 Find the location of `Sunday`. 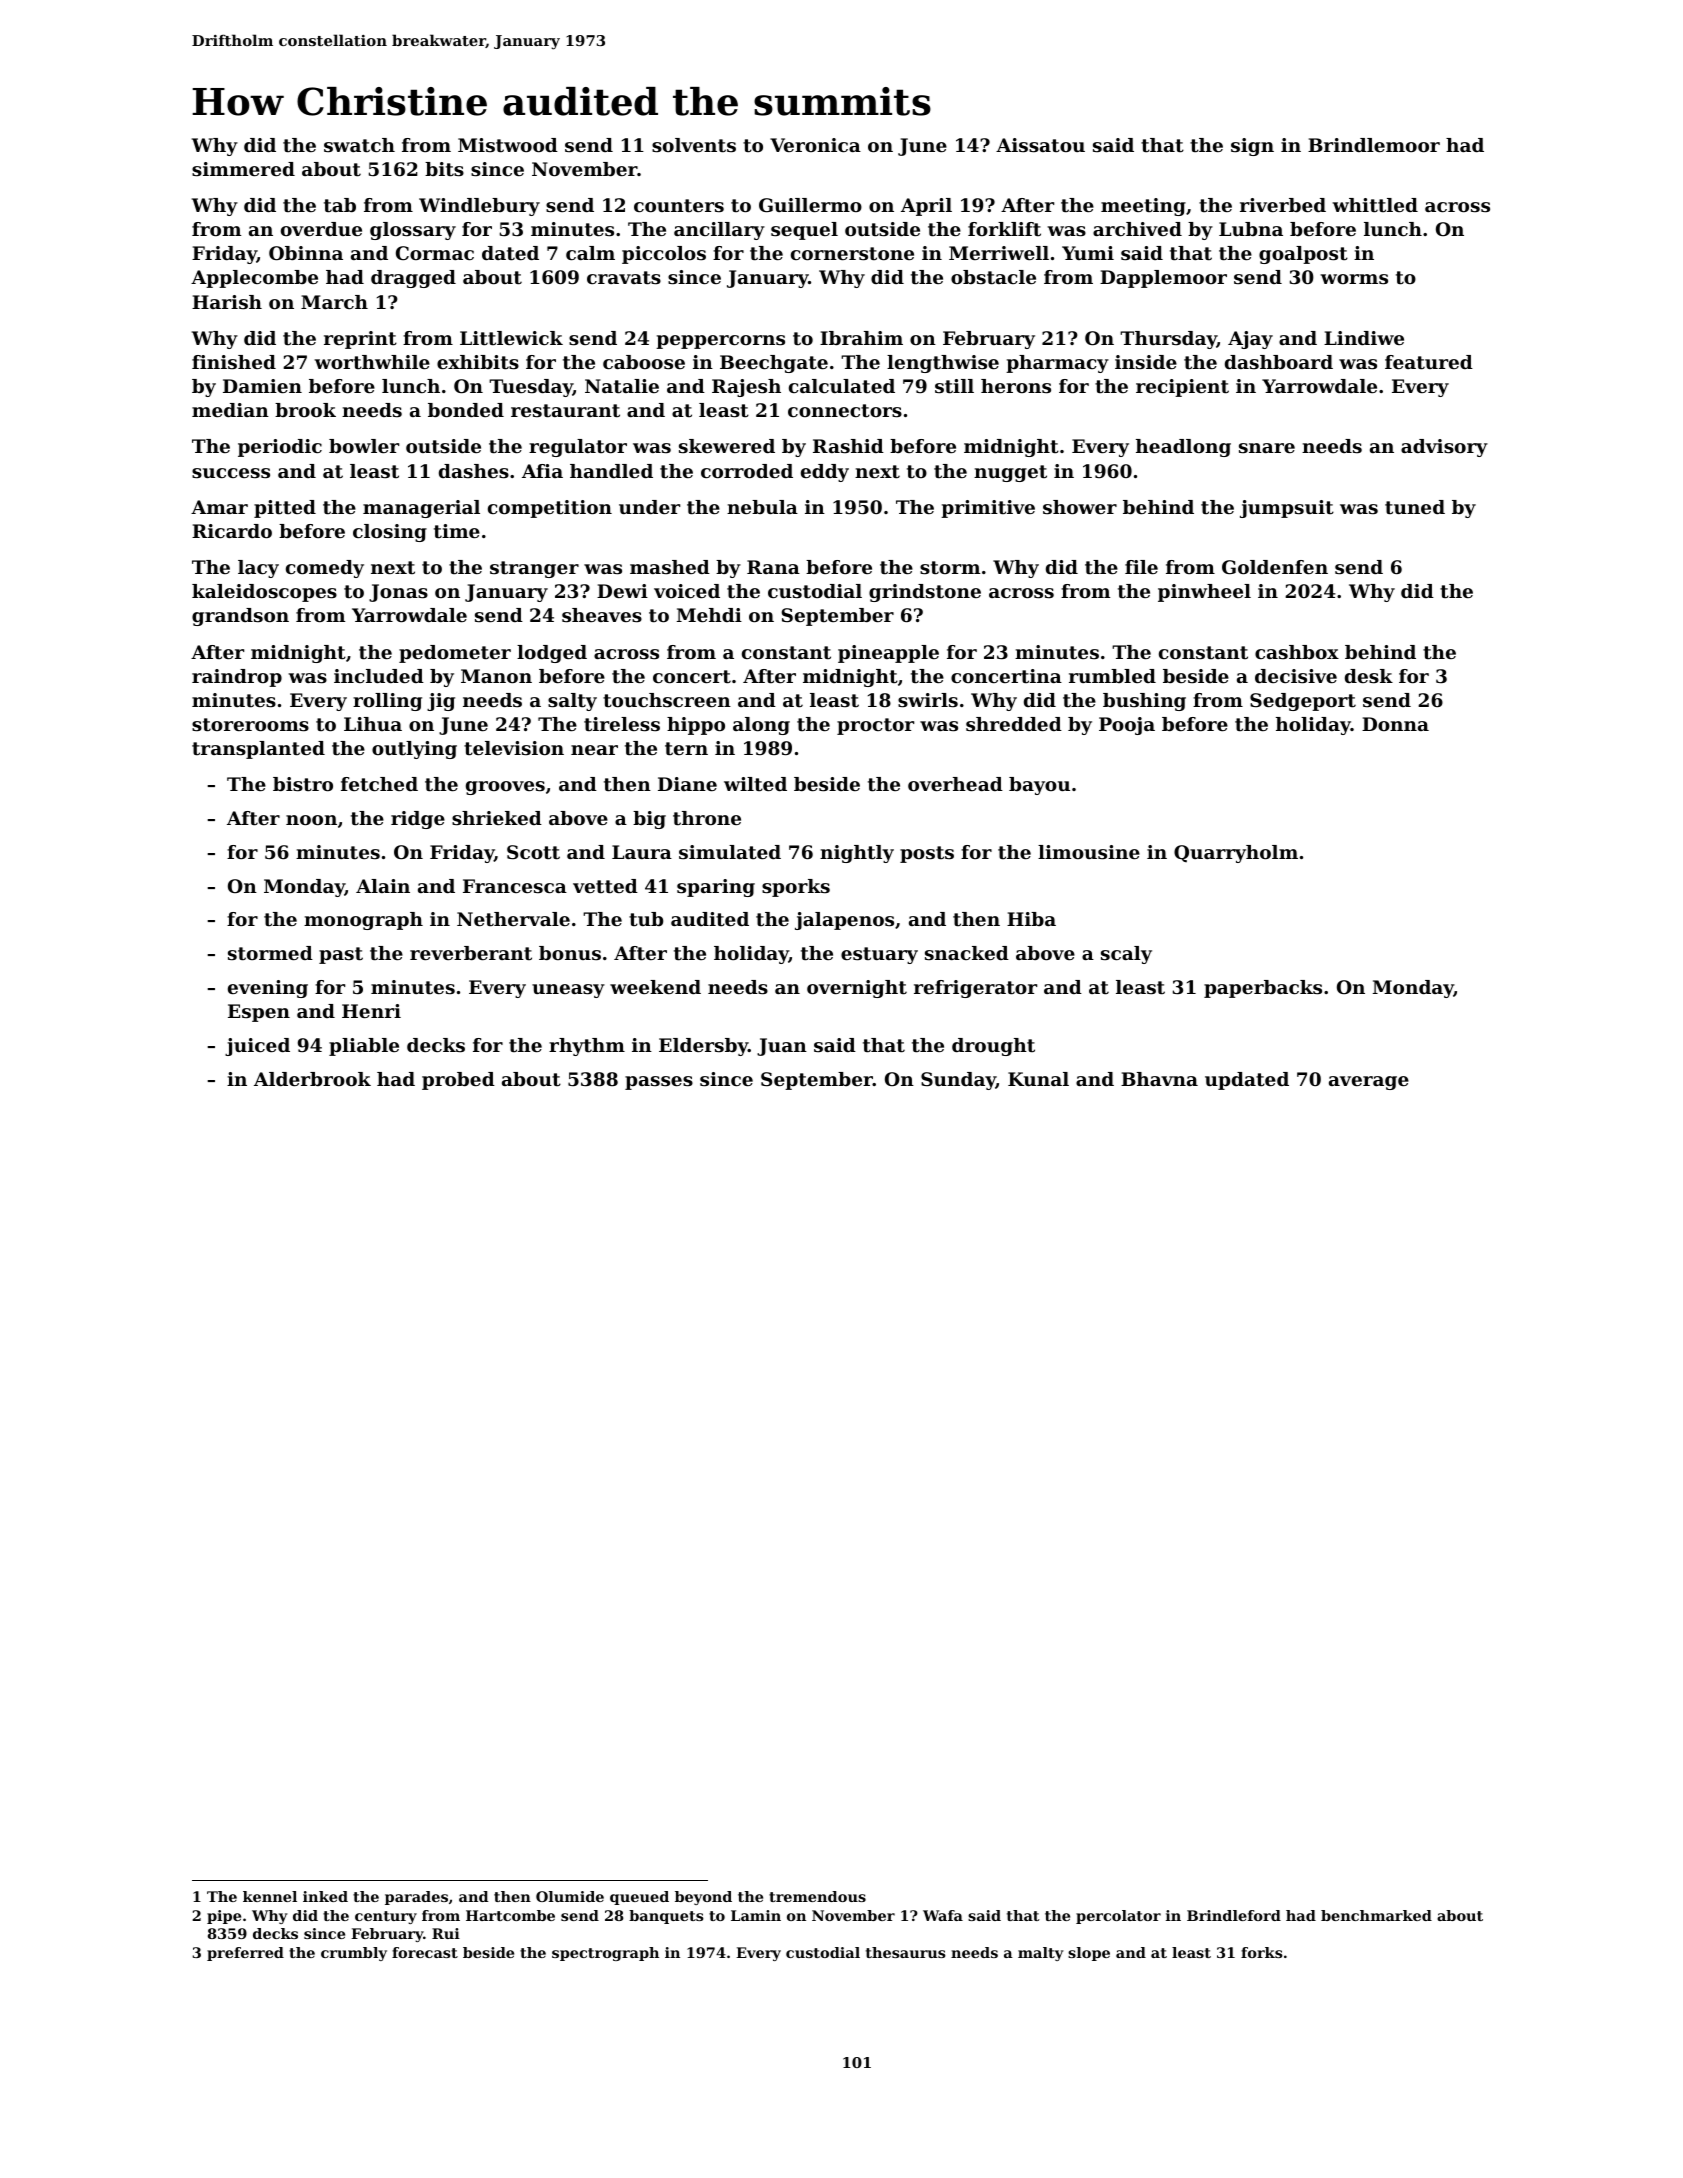

Sunday is located at coordinates (958, 1081).
